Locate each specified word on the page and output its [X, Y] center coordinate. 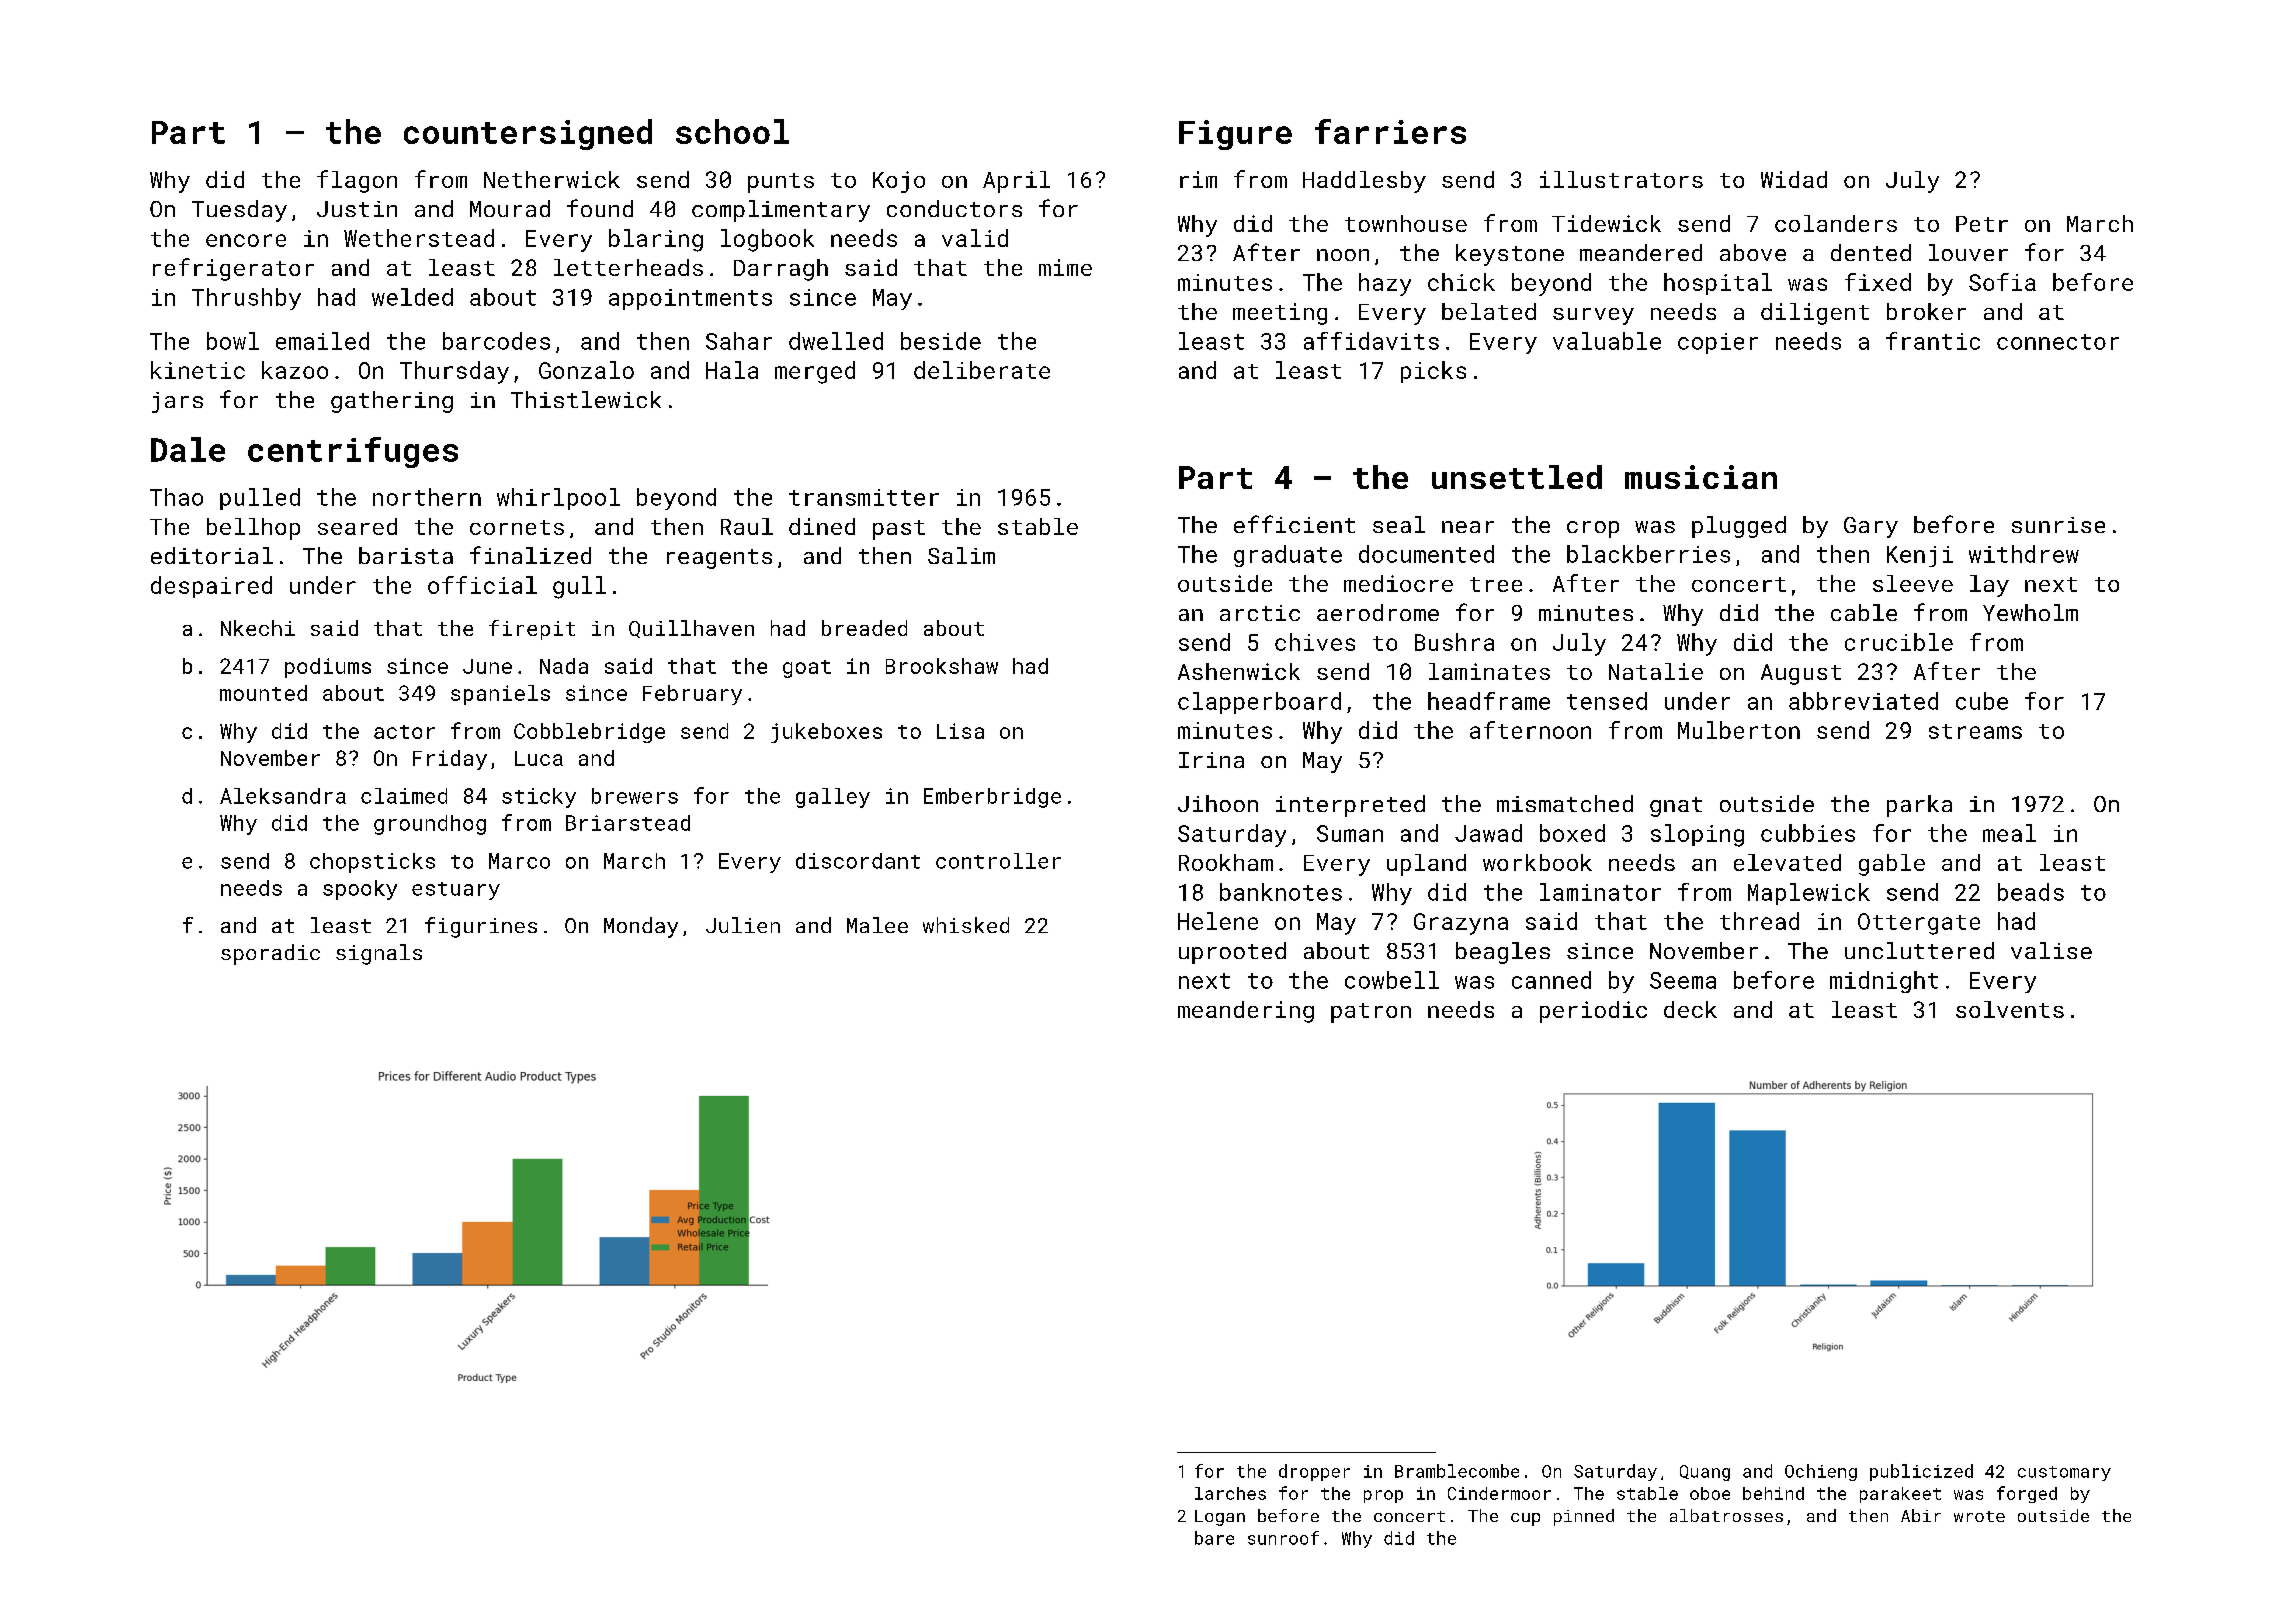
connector [2058, 342]
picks [1433, 372]
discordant [858, 861]
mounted [263, 693]
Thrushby [246, 299]
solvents [2010, 1009]
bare [1214, 1538]
